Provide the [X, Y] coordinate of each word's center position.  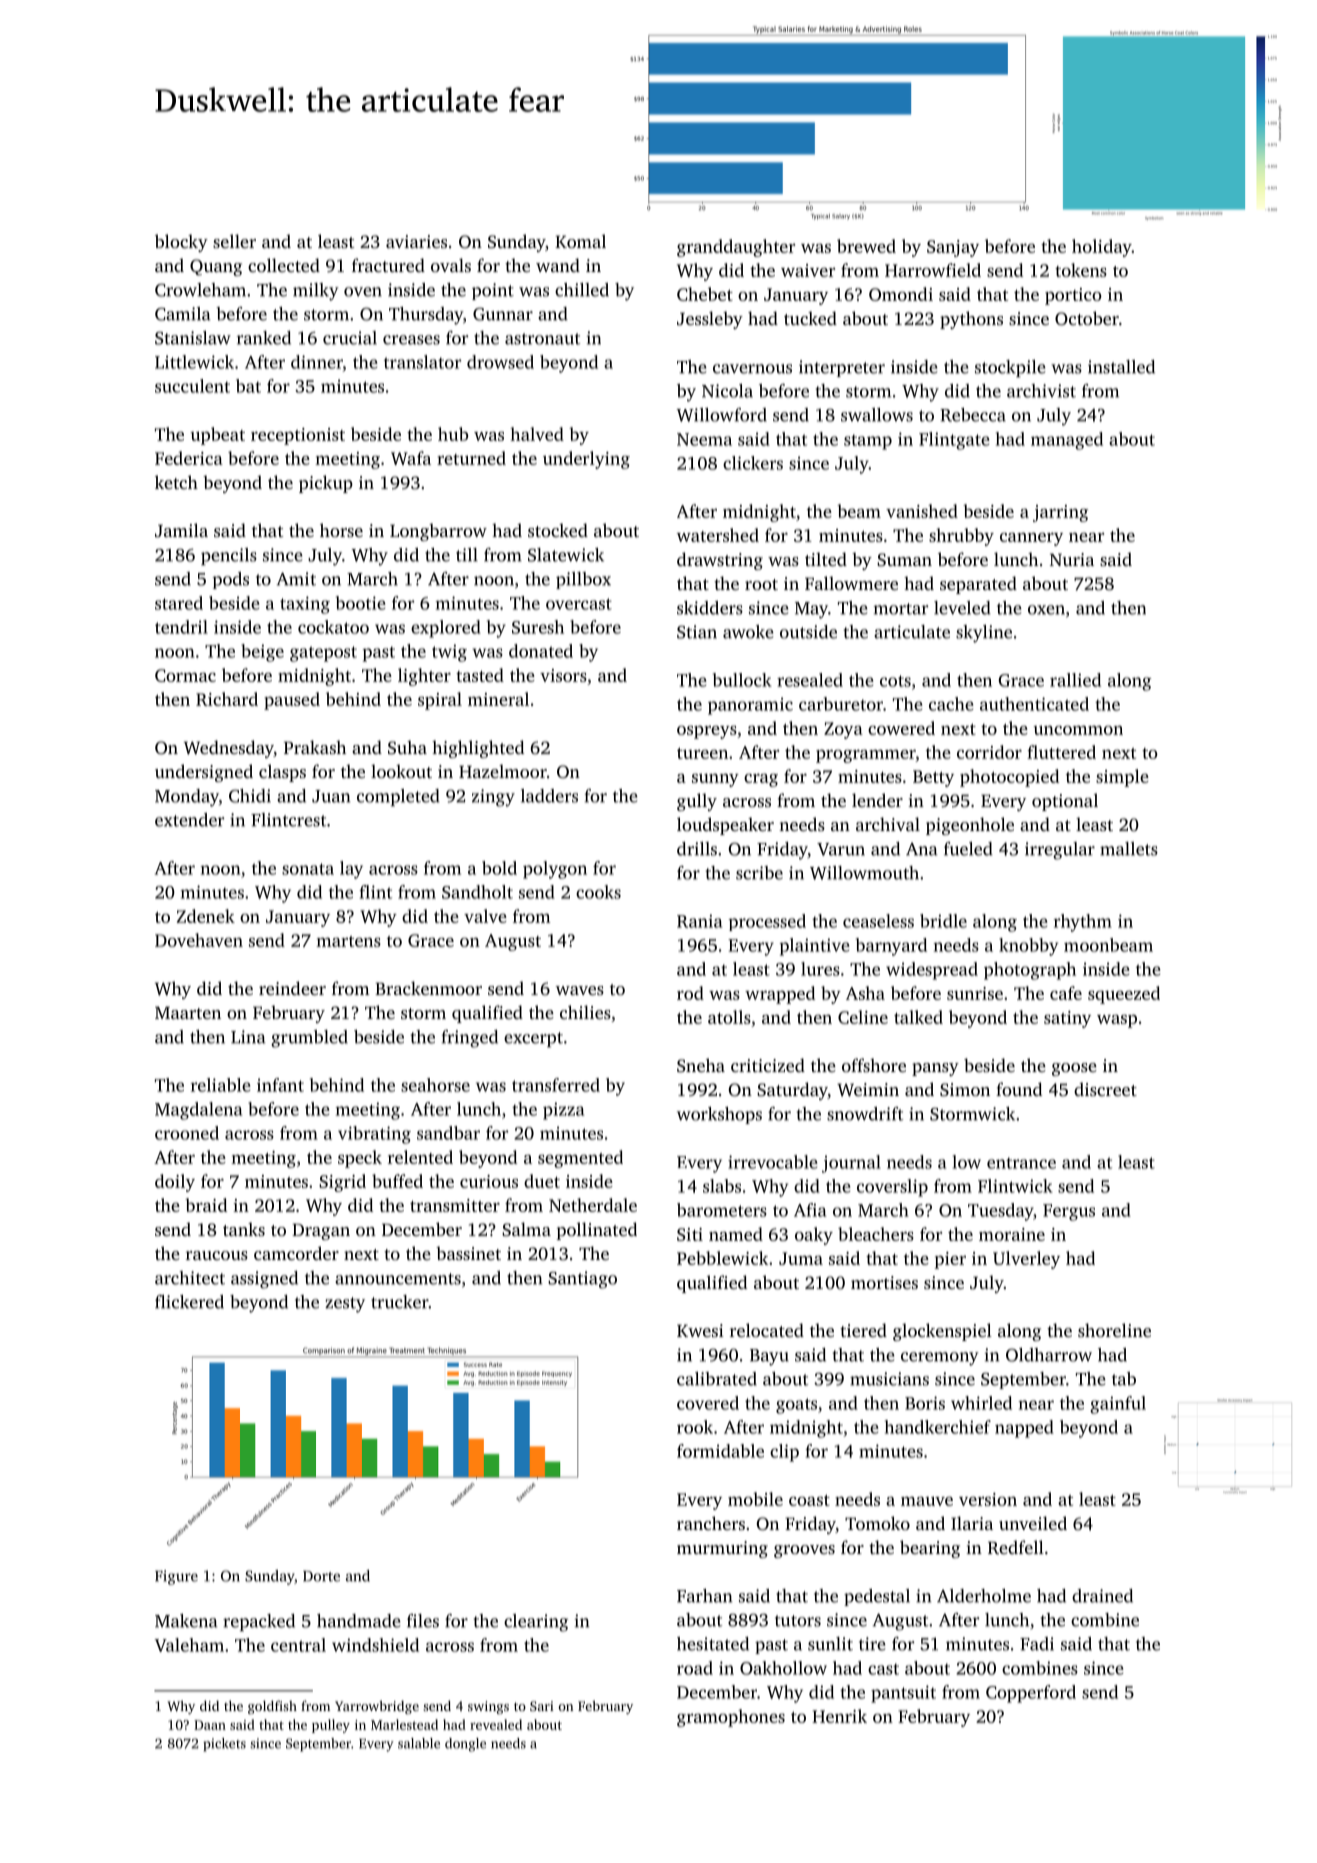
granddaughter [736, 248]
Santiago [582, 1280]
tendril [181, 627]
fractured [388, 265]
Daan [210, 1725]
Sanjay [953, 248]
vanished [922, 511]
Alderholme [984, 1596]
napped [1024, 1429]
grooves [804, 1551]
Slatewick [566, 555]
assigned [264, 1280]
